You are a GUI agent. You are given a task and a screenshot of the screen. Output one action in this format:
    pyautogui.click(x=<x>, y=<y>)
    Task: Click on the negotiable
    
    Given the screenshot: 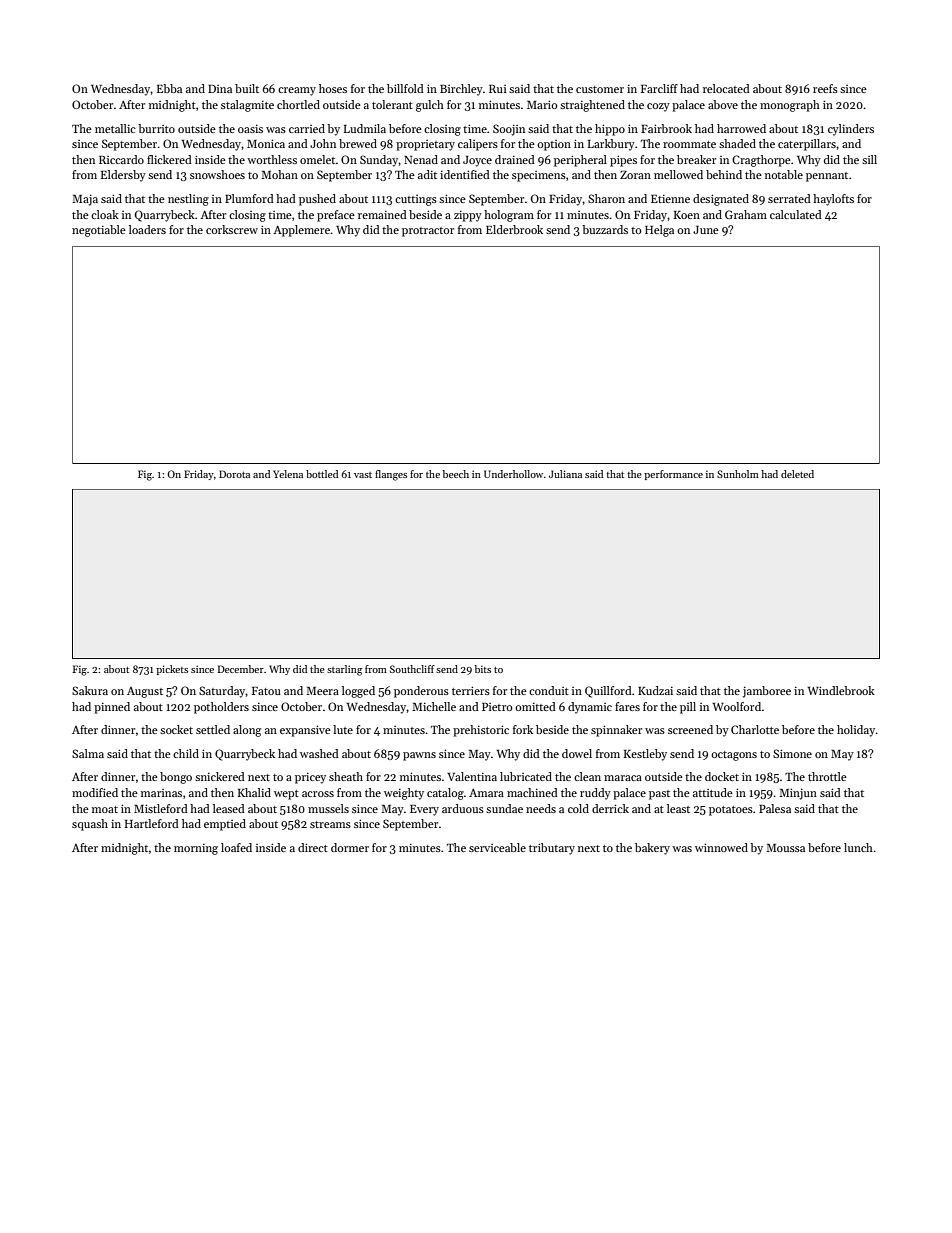 What is the action you would take?
    pyautogui.click(x=99, y=231)
